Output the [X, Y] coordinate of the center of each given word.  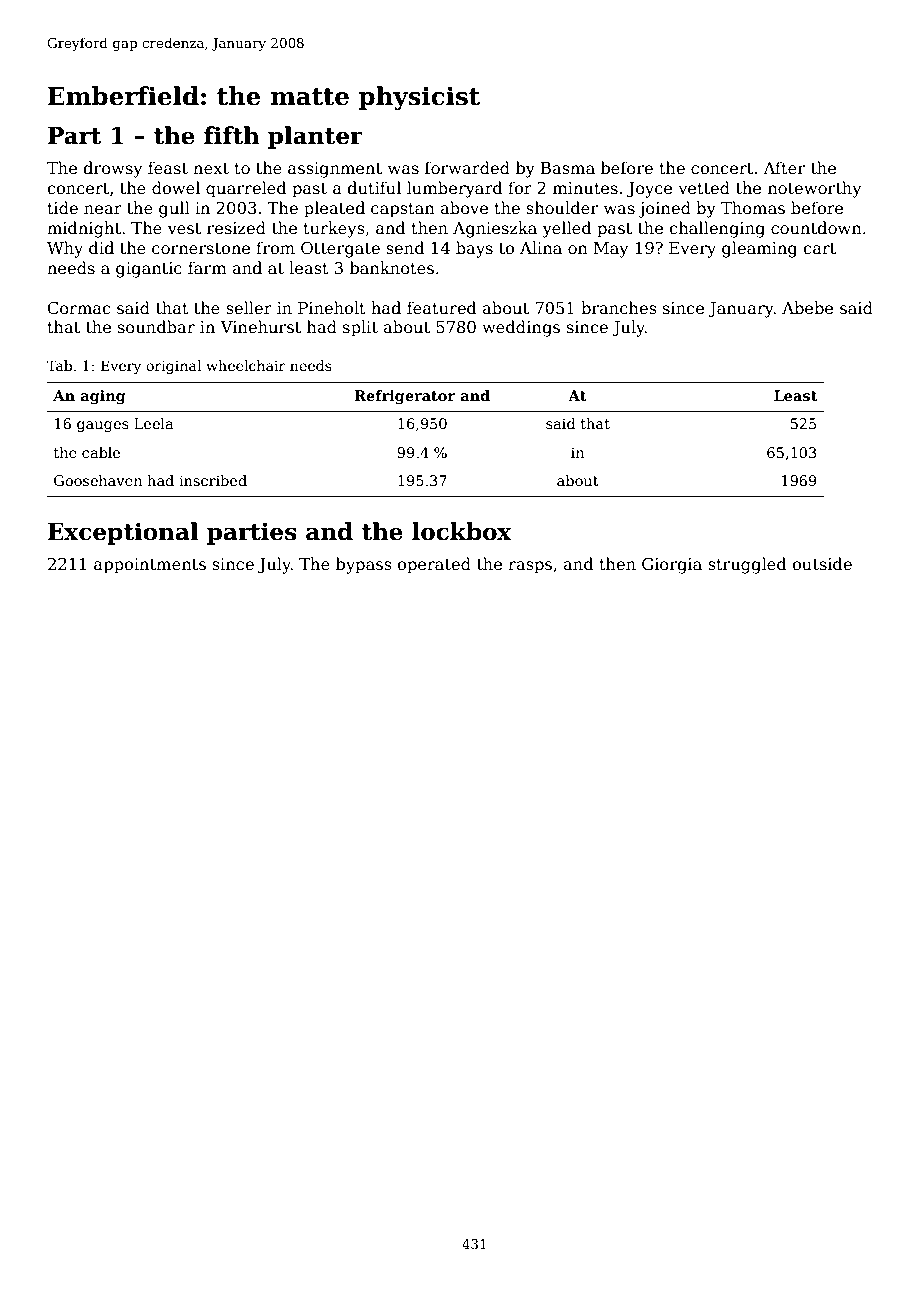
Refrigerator [404, 397]
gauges [103, 426]
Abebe [807, 308]
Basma [568, 168]
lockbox [462, 531]
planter [315, 137]
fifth [232, 135]
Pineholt [332, 307]
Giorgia [672, 566]
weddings [521, 328]
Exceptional [123, 533]
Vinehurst [260, 327]
